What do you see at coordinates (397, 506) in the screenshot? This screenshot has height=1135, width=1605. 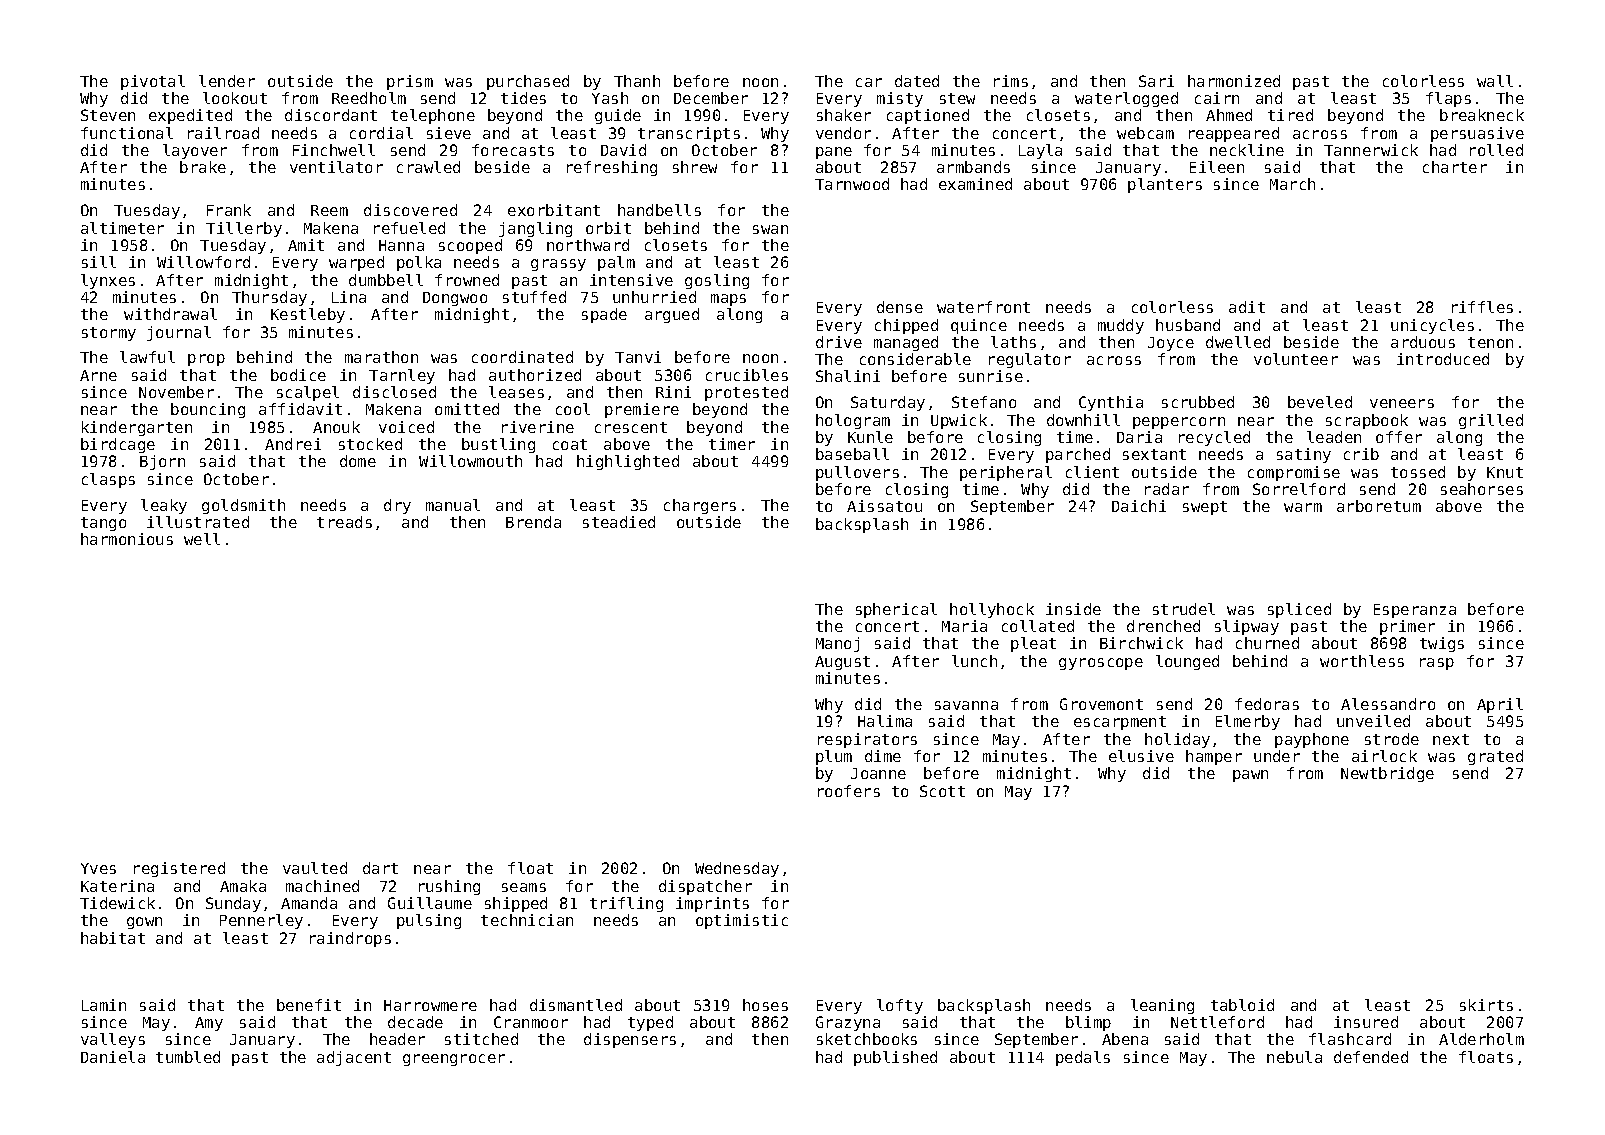 I see `dry` at bounding box center [397, 506].
